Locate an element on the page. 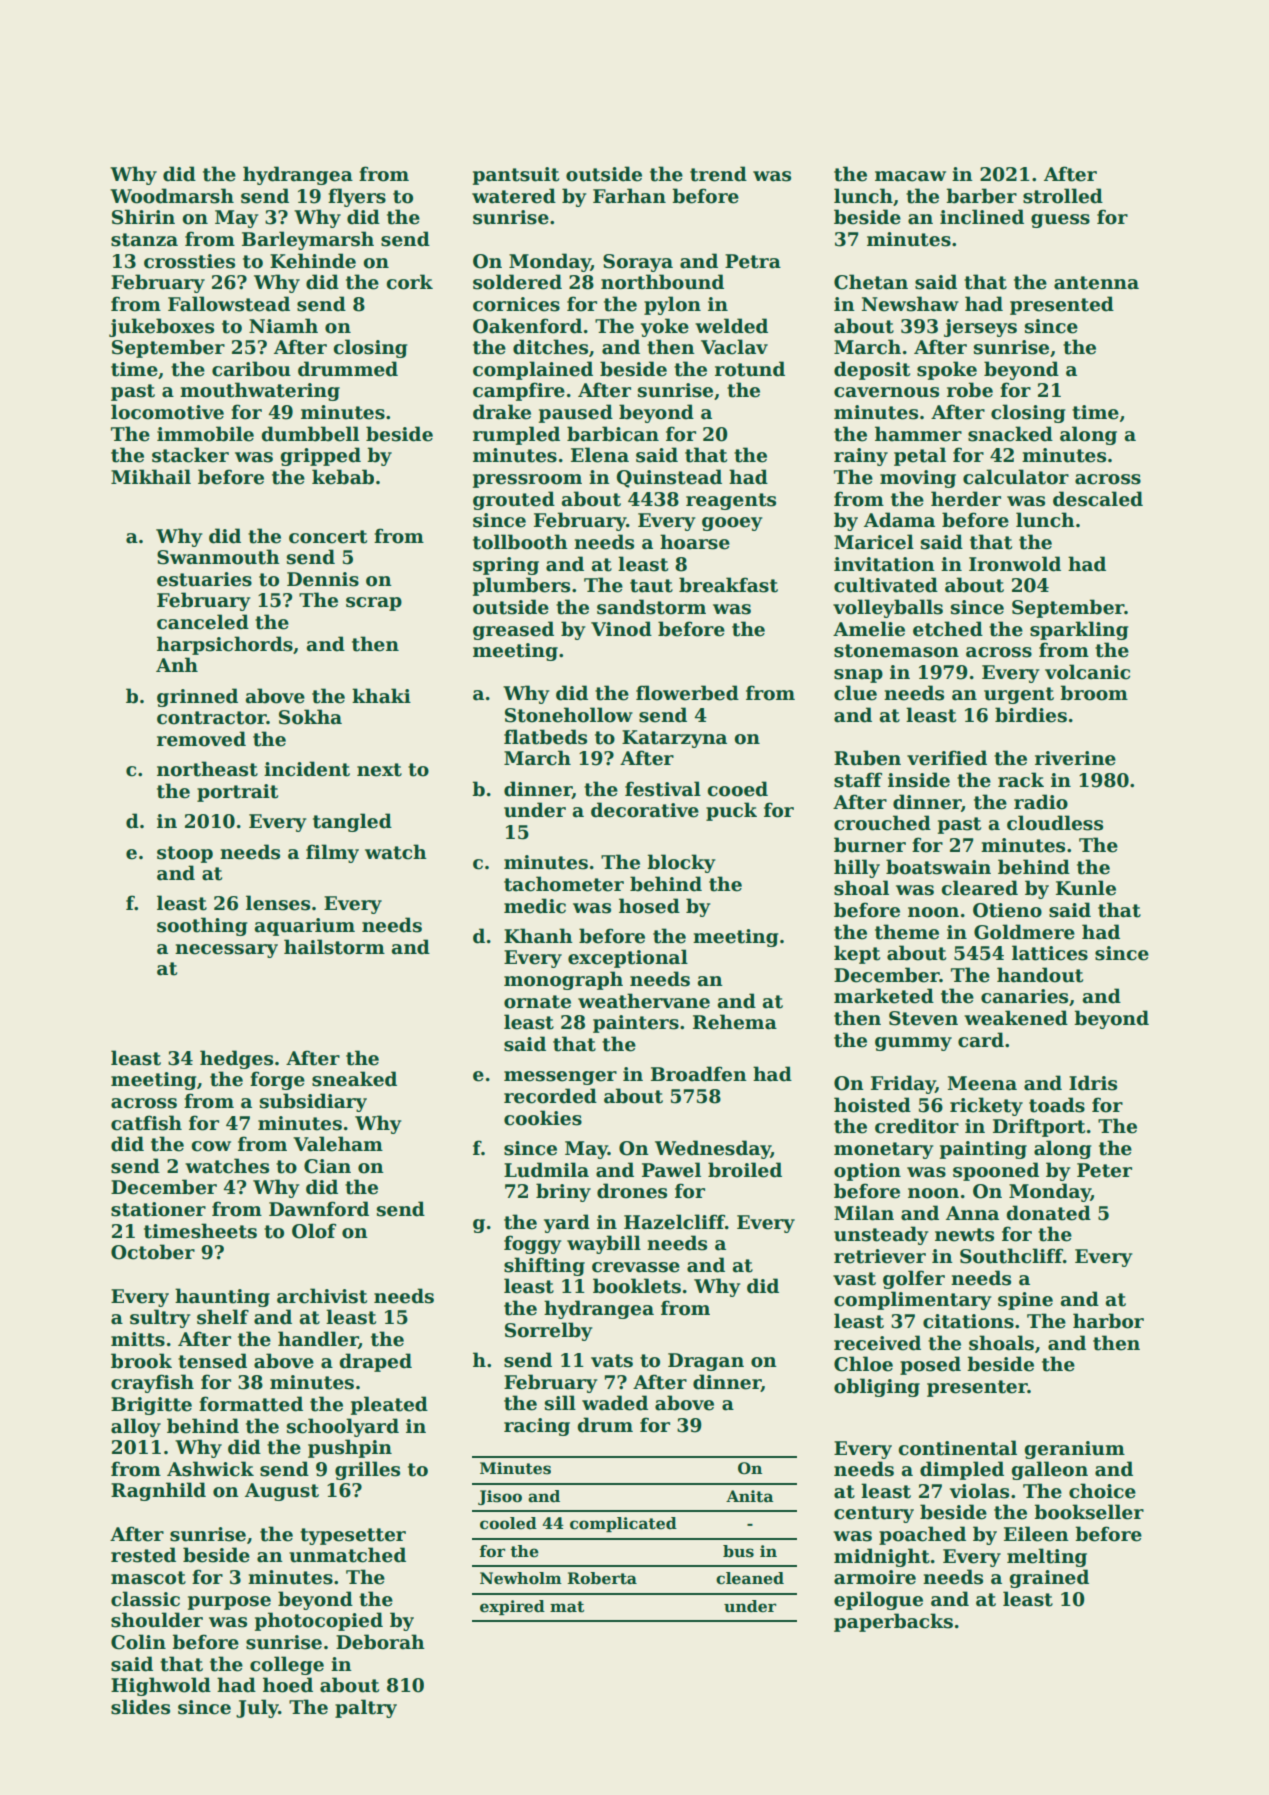  strolled is located at coordinates (1063, 196).
